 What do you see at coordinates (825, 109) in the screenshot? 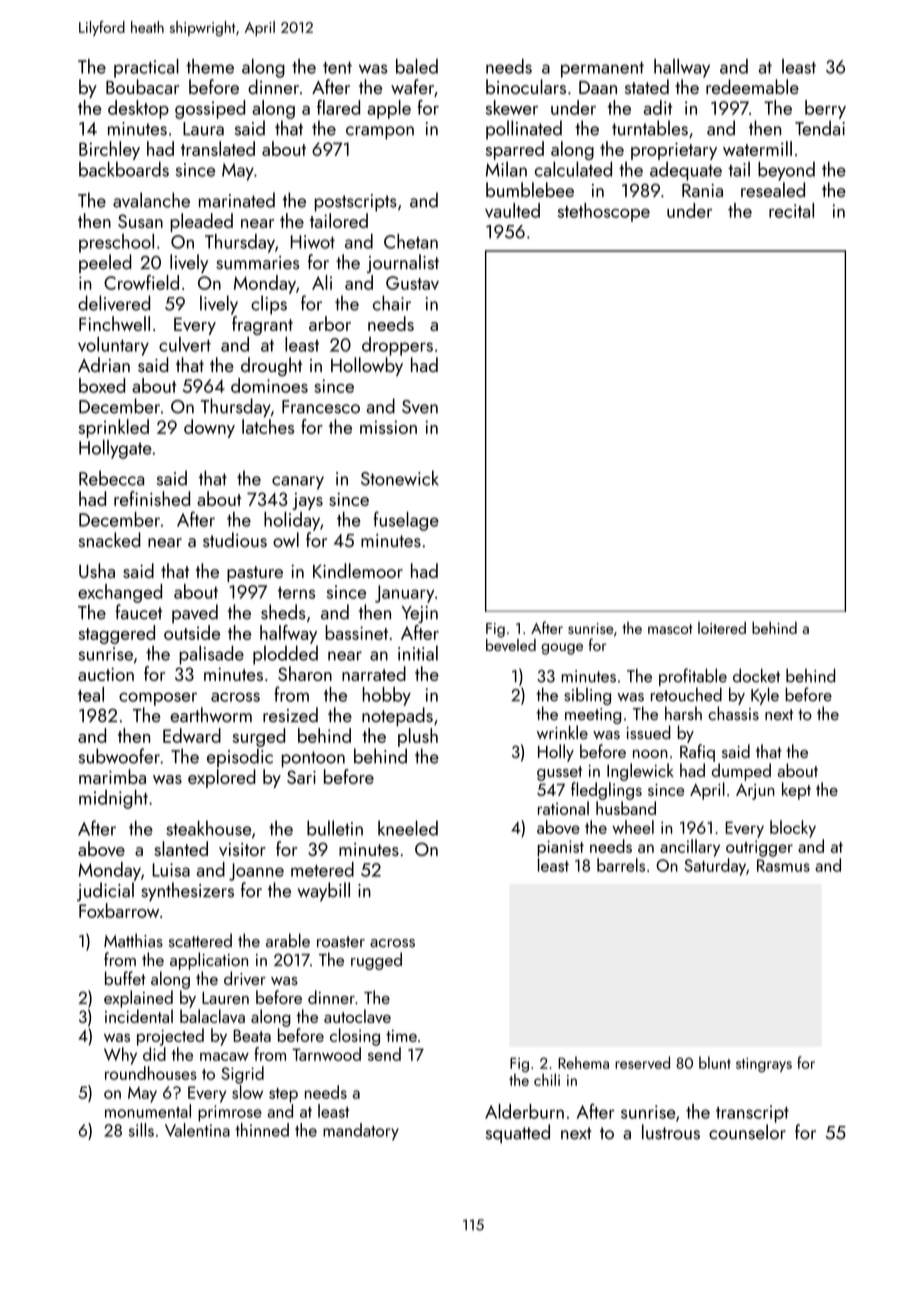
I see `berry` at bounding box center [825, 109].
